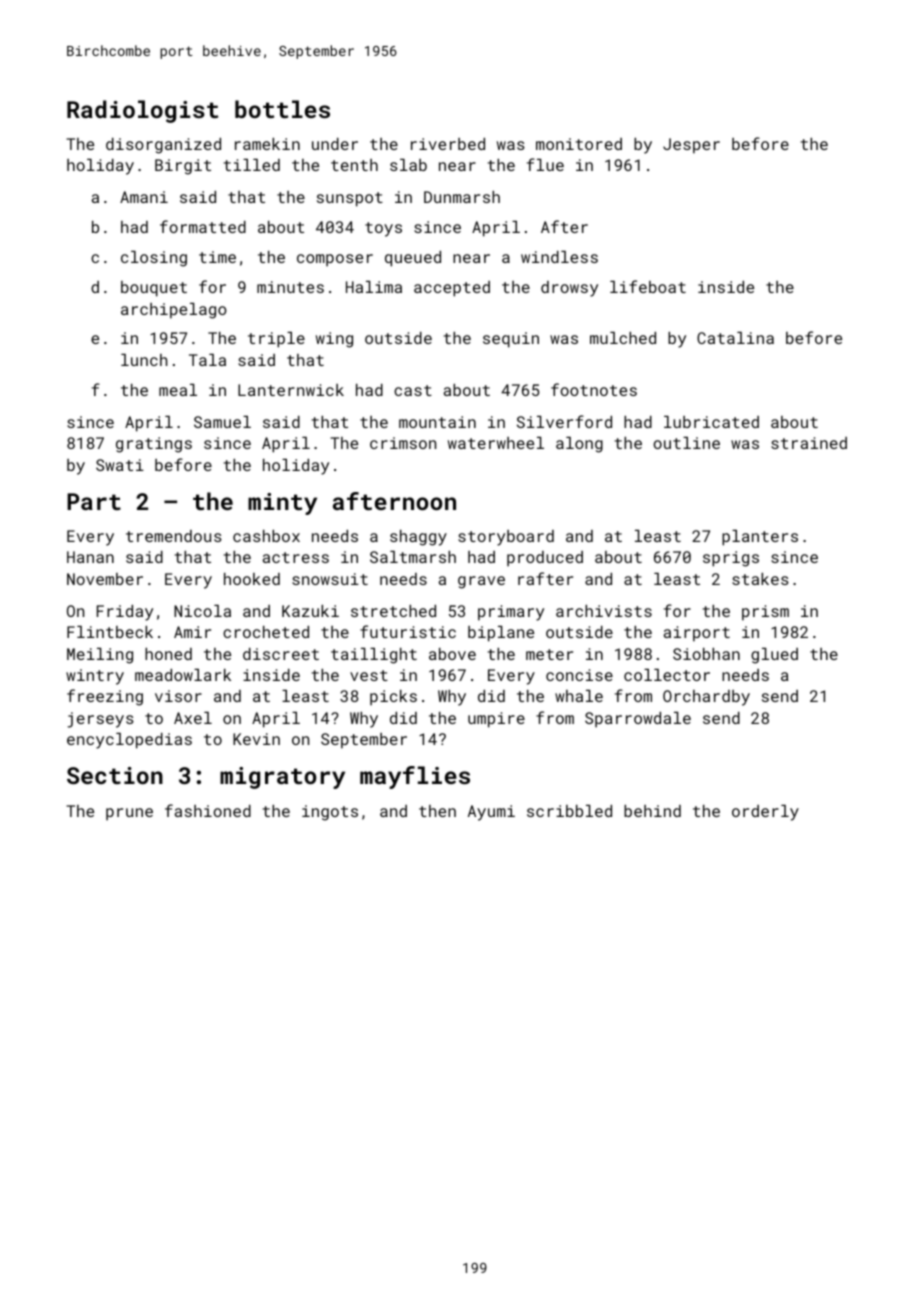 The image size is (924, 1308). I want to click on Radiologist, so click(142, 111).
